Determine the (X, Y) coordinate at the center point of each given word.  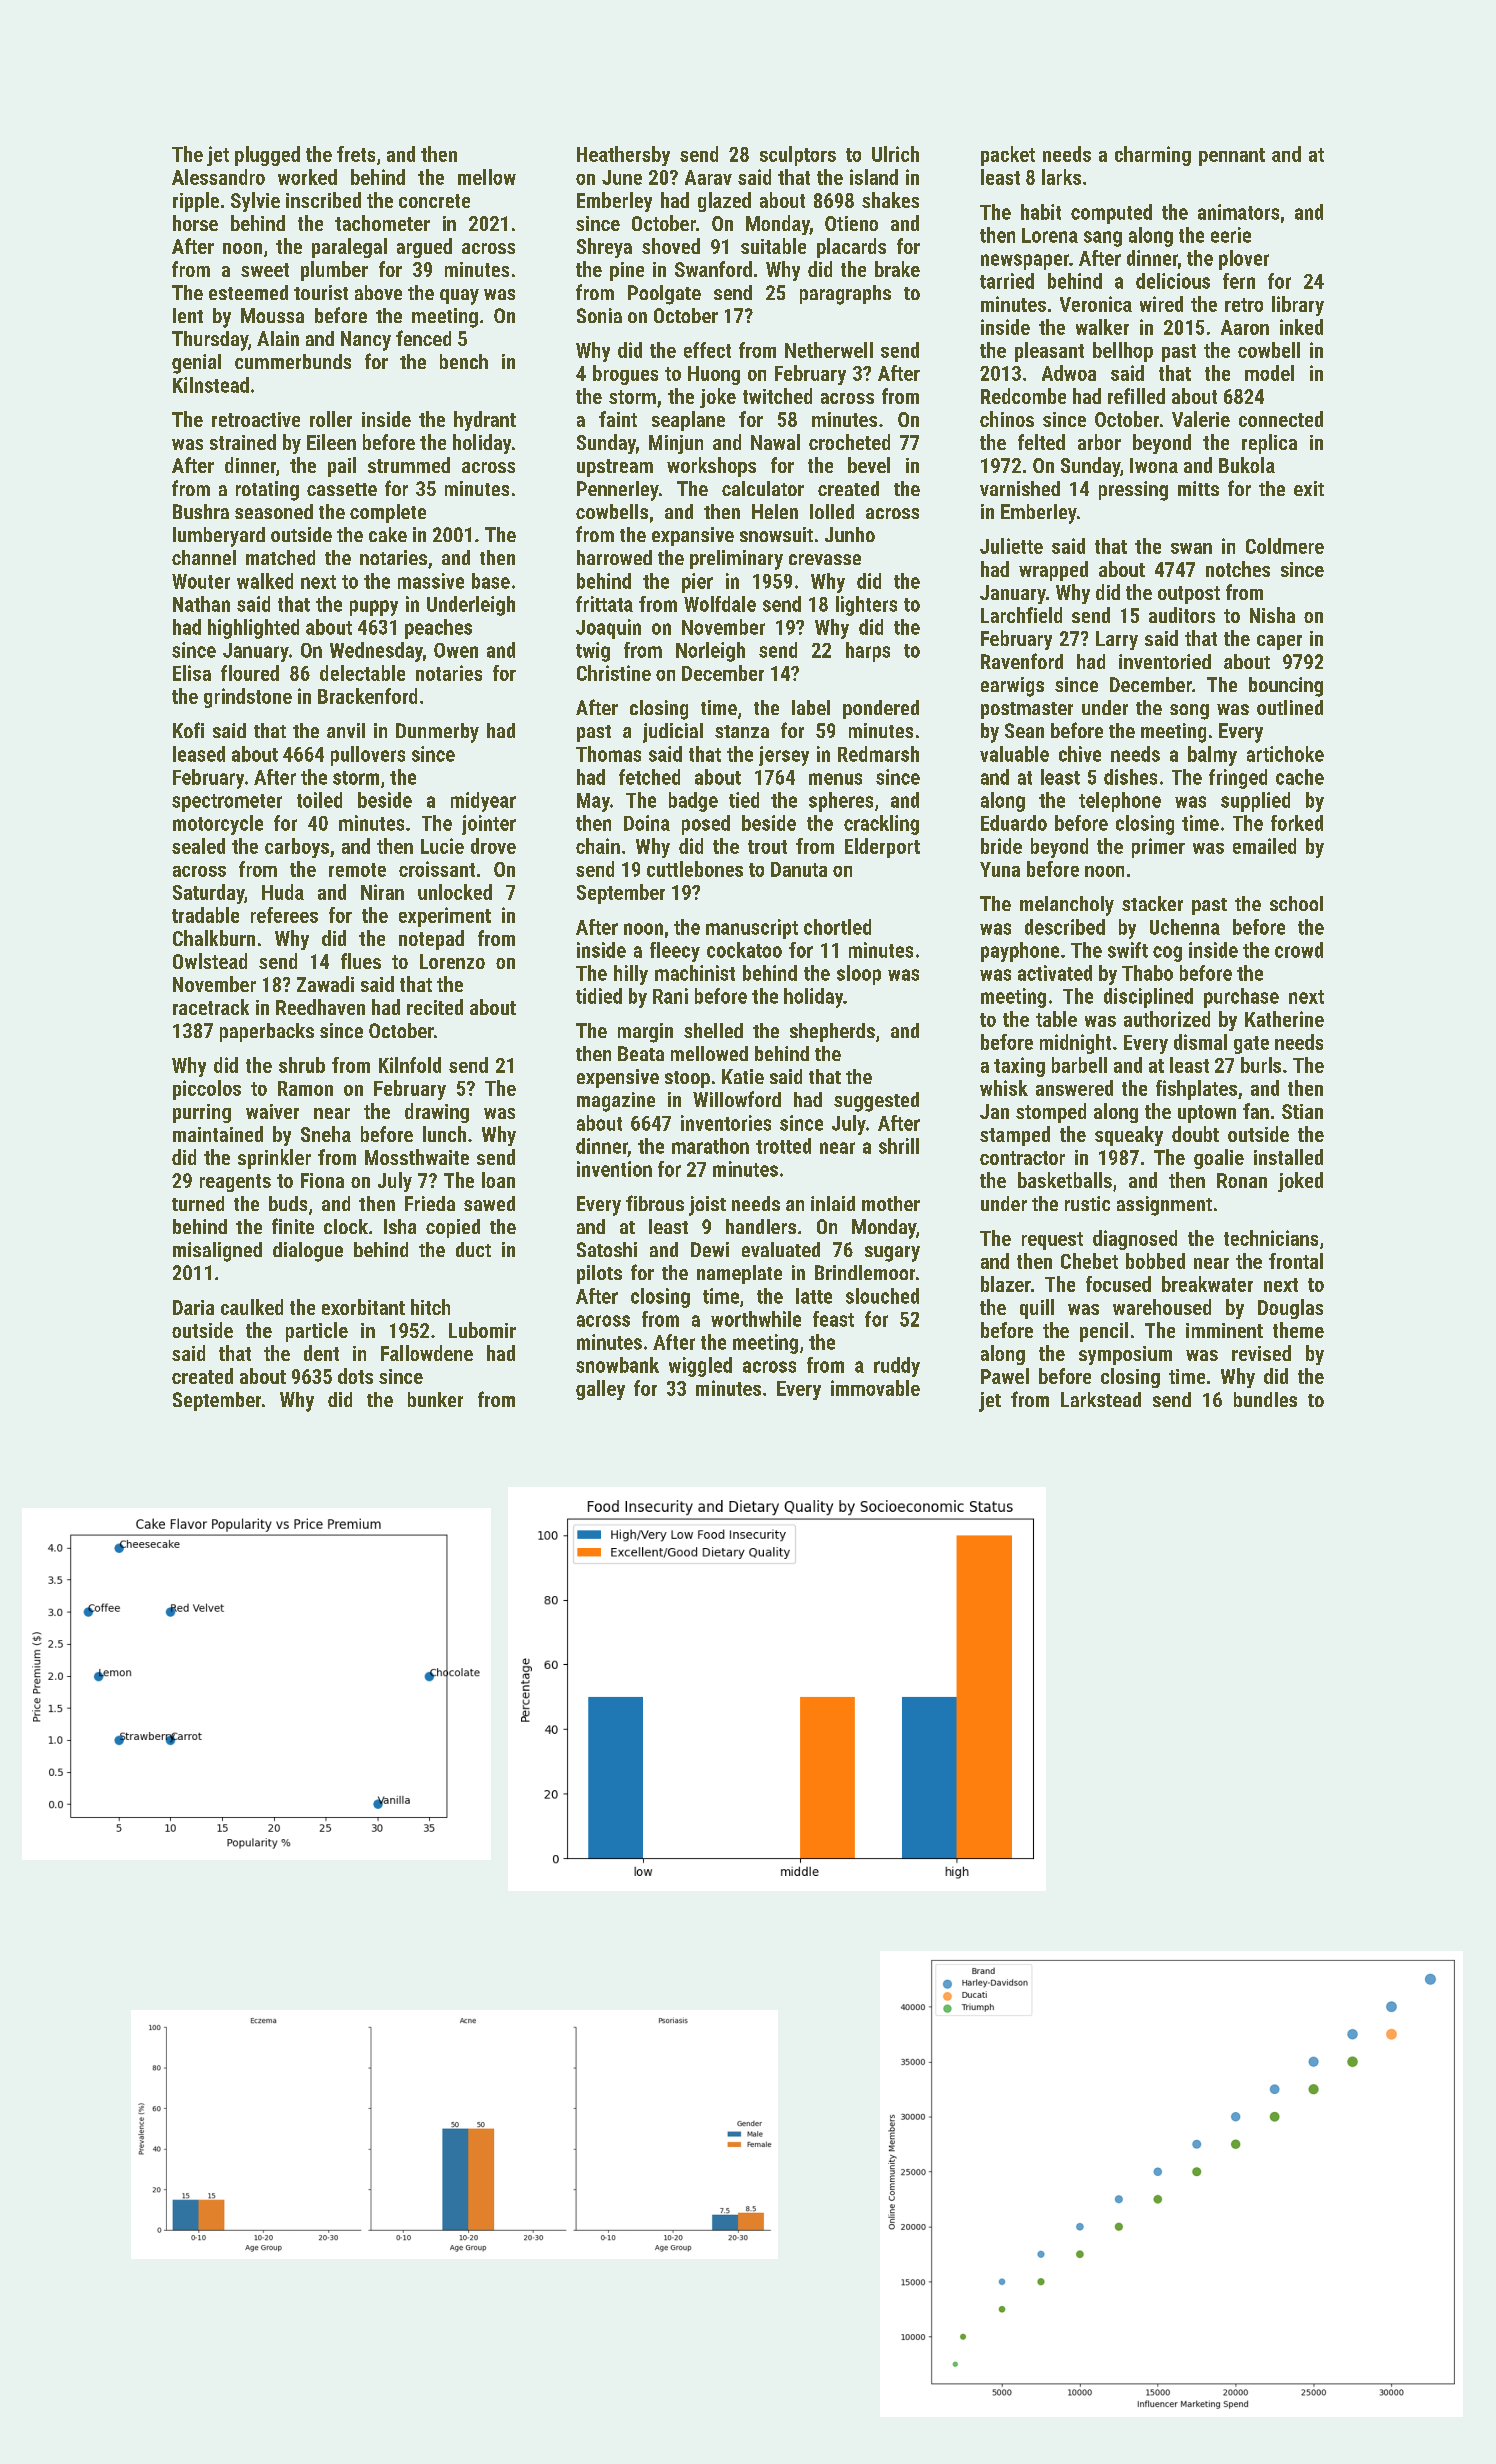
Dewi (710, 1249)
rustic (1087, 1203)
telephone (1120, 802)
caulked (252, 1307)
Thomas (608, 754)
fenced (423, 338)
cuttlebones (695, 869)
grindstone (248, 698)
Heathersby (623, 156)
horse (195, 223)
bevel (869, 465)
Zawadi (325, 984)
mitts (1198, 488)
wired (1161, 304)
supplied (1255, 802)
